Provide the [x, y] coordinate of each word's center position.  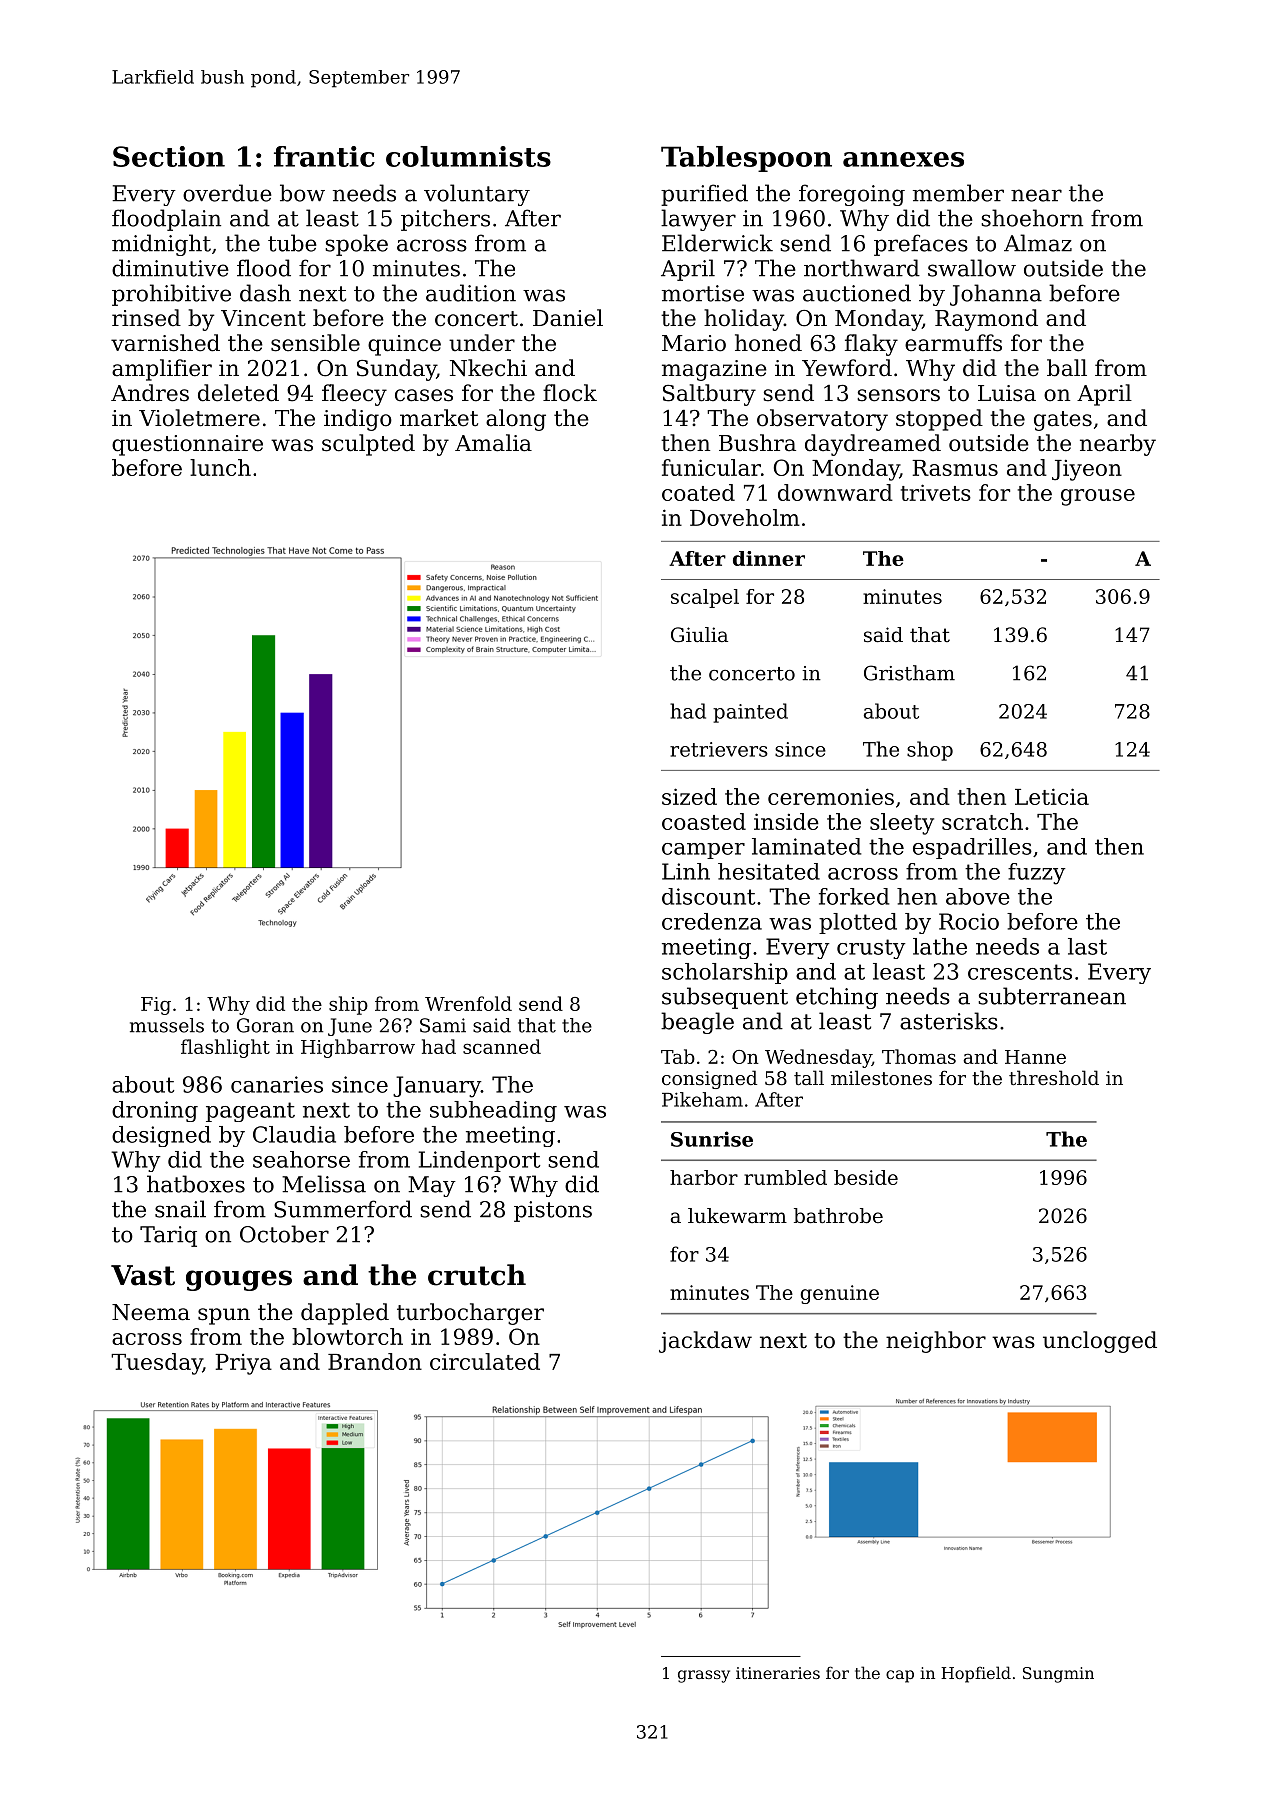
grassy [704, 1676]
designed [161, 1136]
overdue [227, 193]
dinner [769, 558]
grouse [1098, 497]
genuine [840, 1294]
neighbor [936, 1342]
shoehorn [1032, 218]
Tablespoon [746, 159]
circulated [485, 1361]
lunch [220, 467]
